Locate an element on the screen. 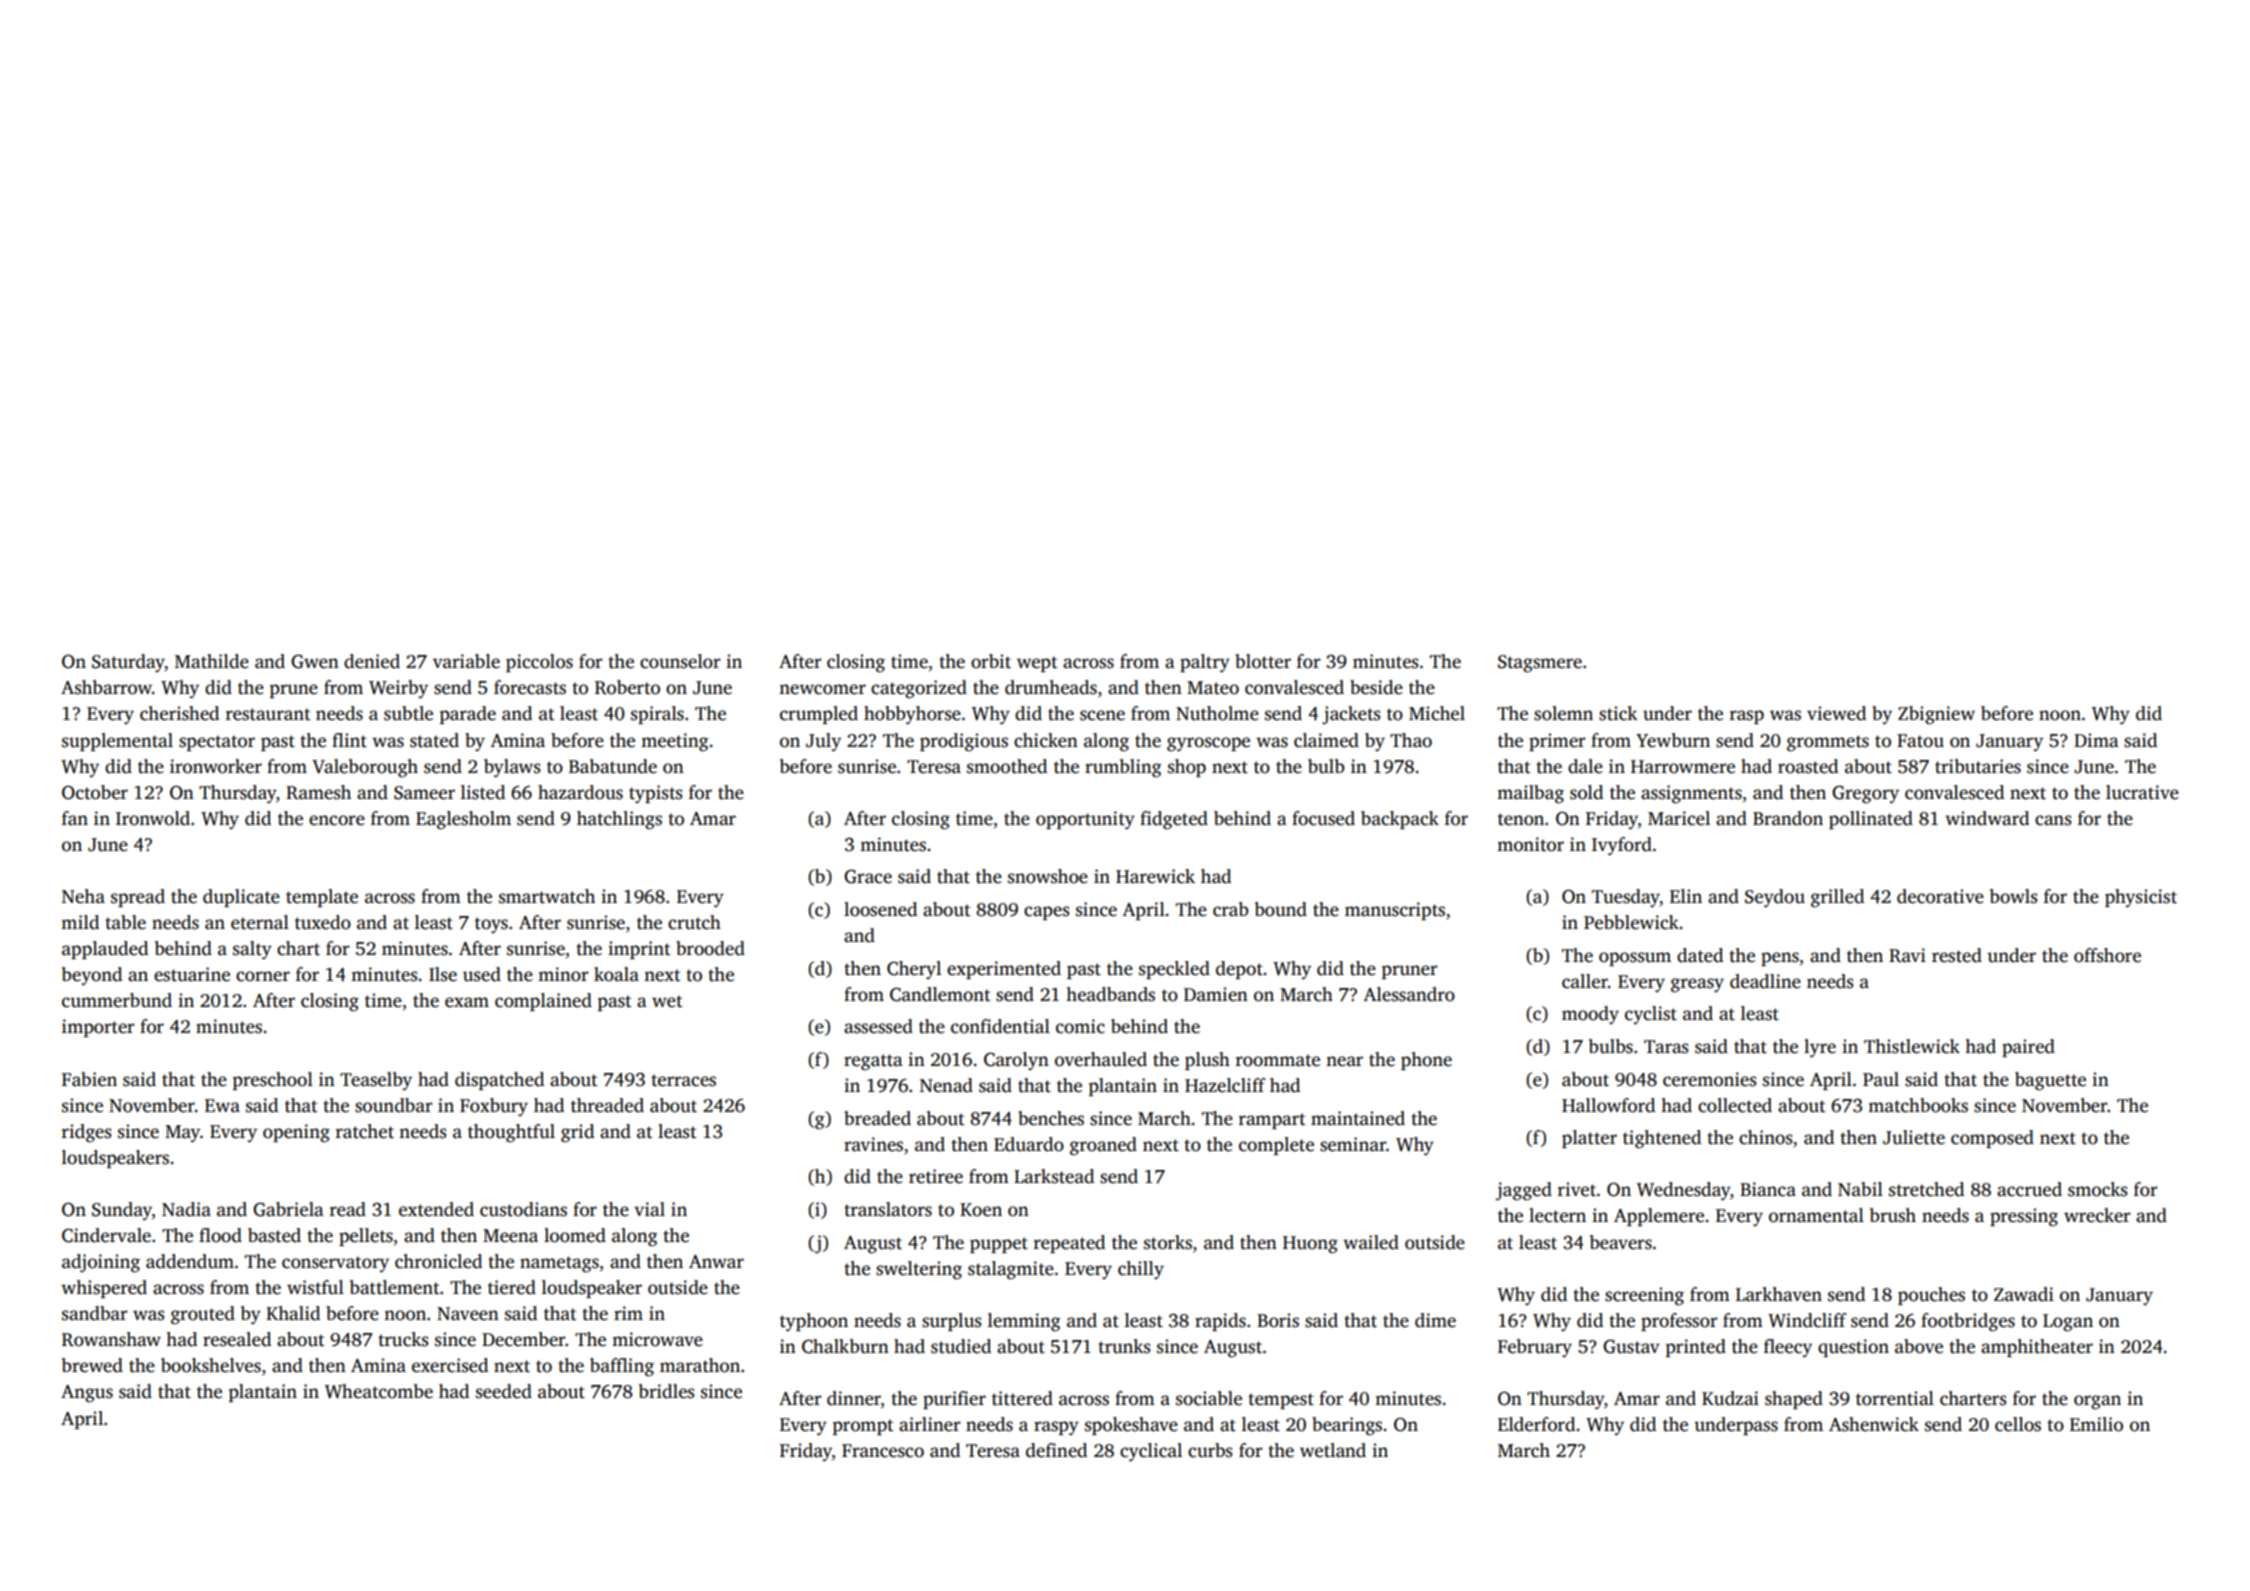  exercised is located at coordinates (450, 1365).
